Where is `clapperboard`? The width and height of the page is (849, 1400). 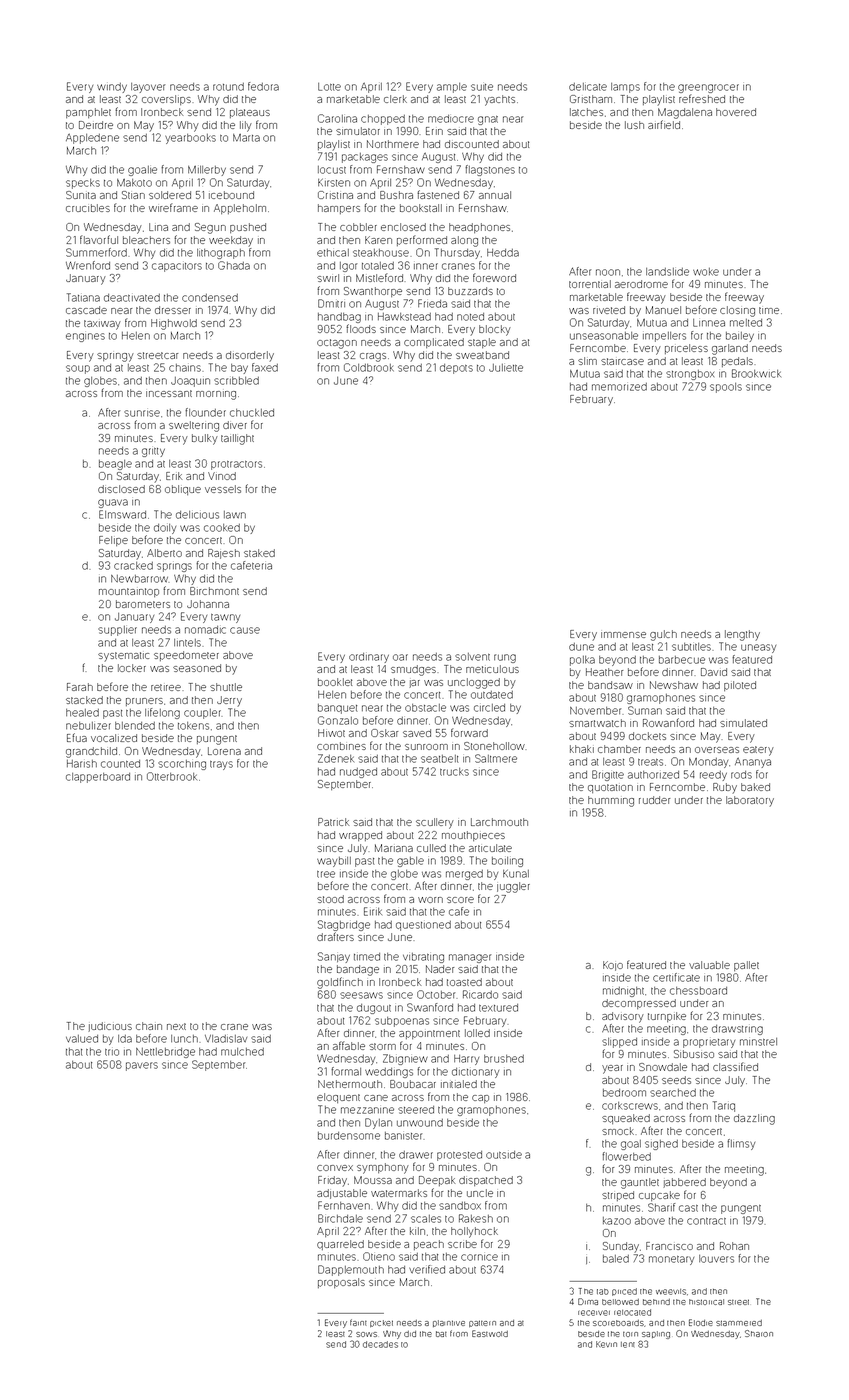
clapperboard is located at coordinates (98, 778).
